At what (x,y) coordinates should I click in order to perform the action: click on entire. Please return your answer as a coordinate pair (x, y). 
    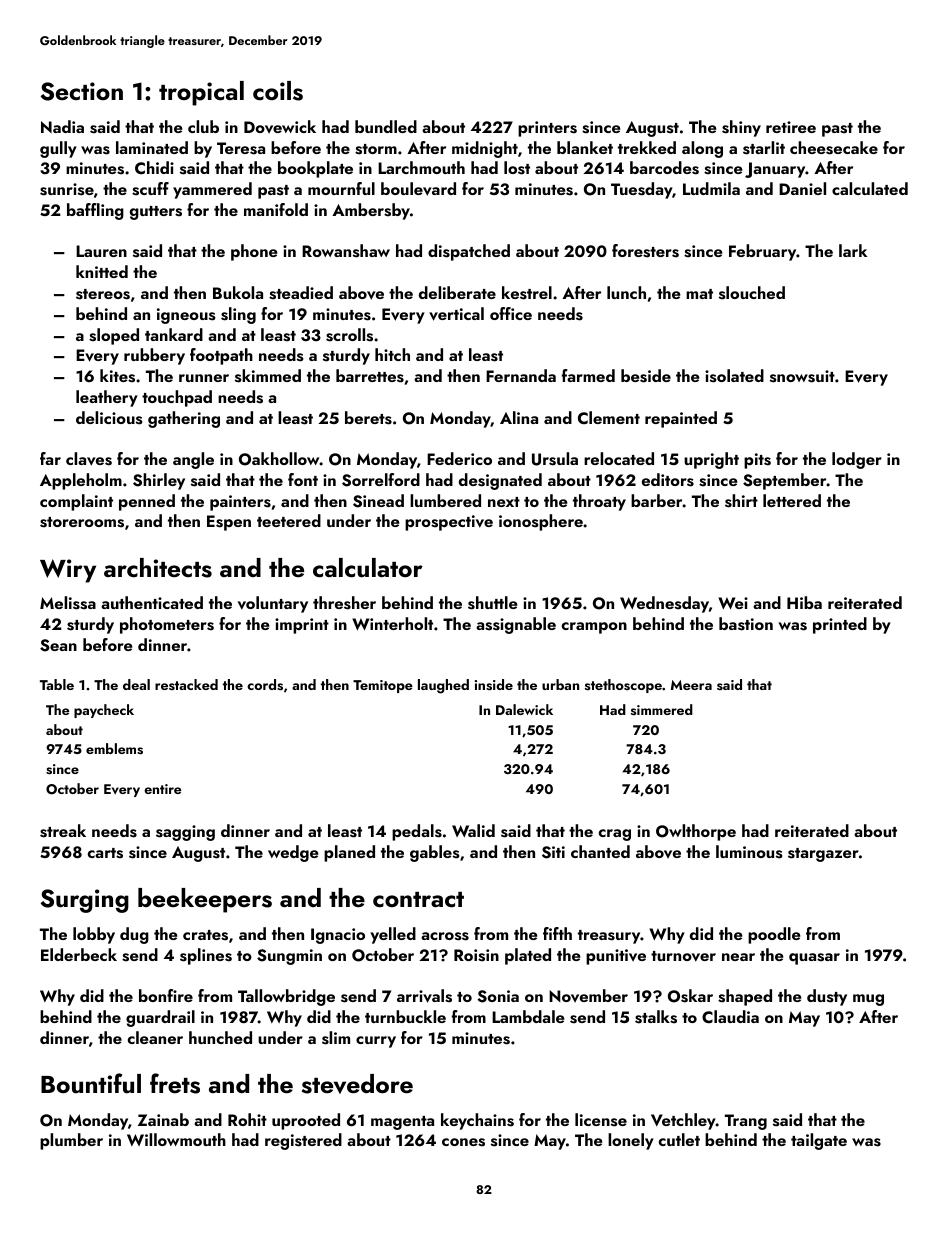
    Looking at the image, I should click on (162, 789).
